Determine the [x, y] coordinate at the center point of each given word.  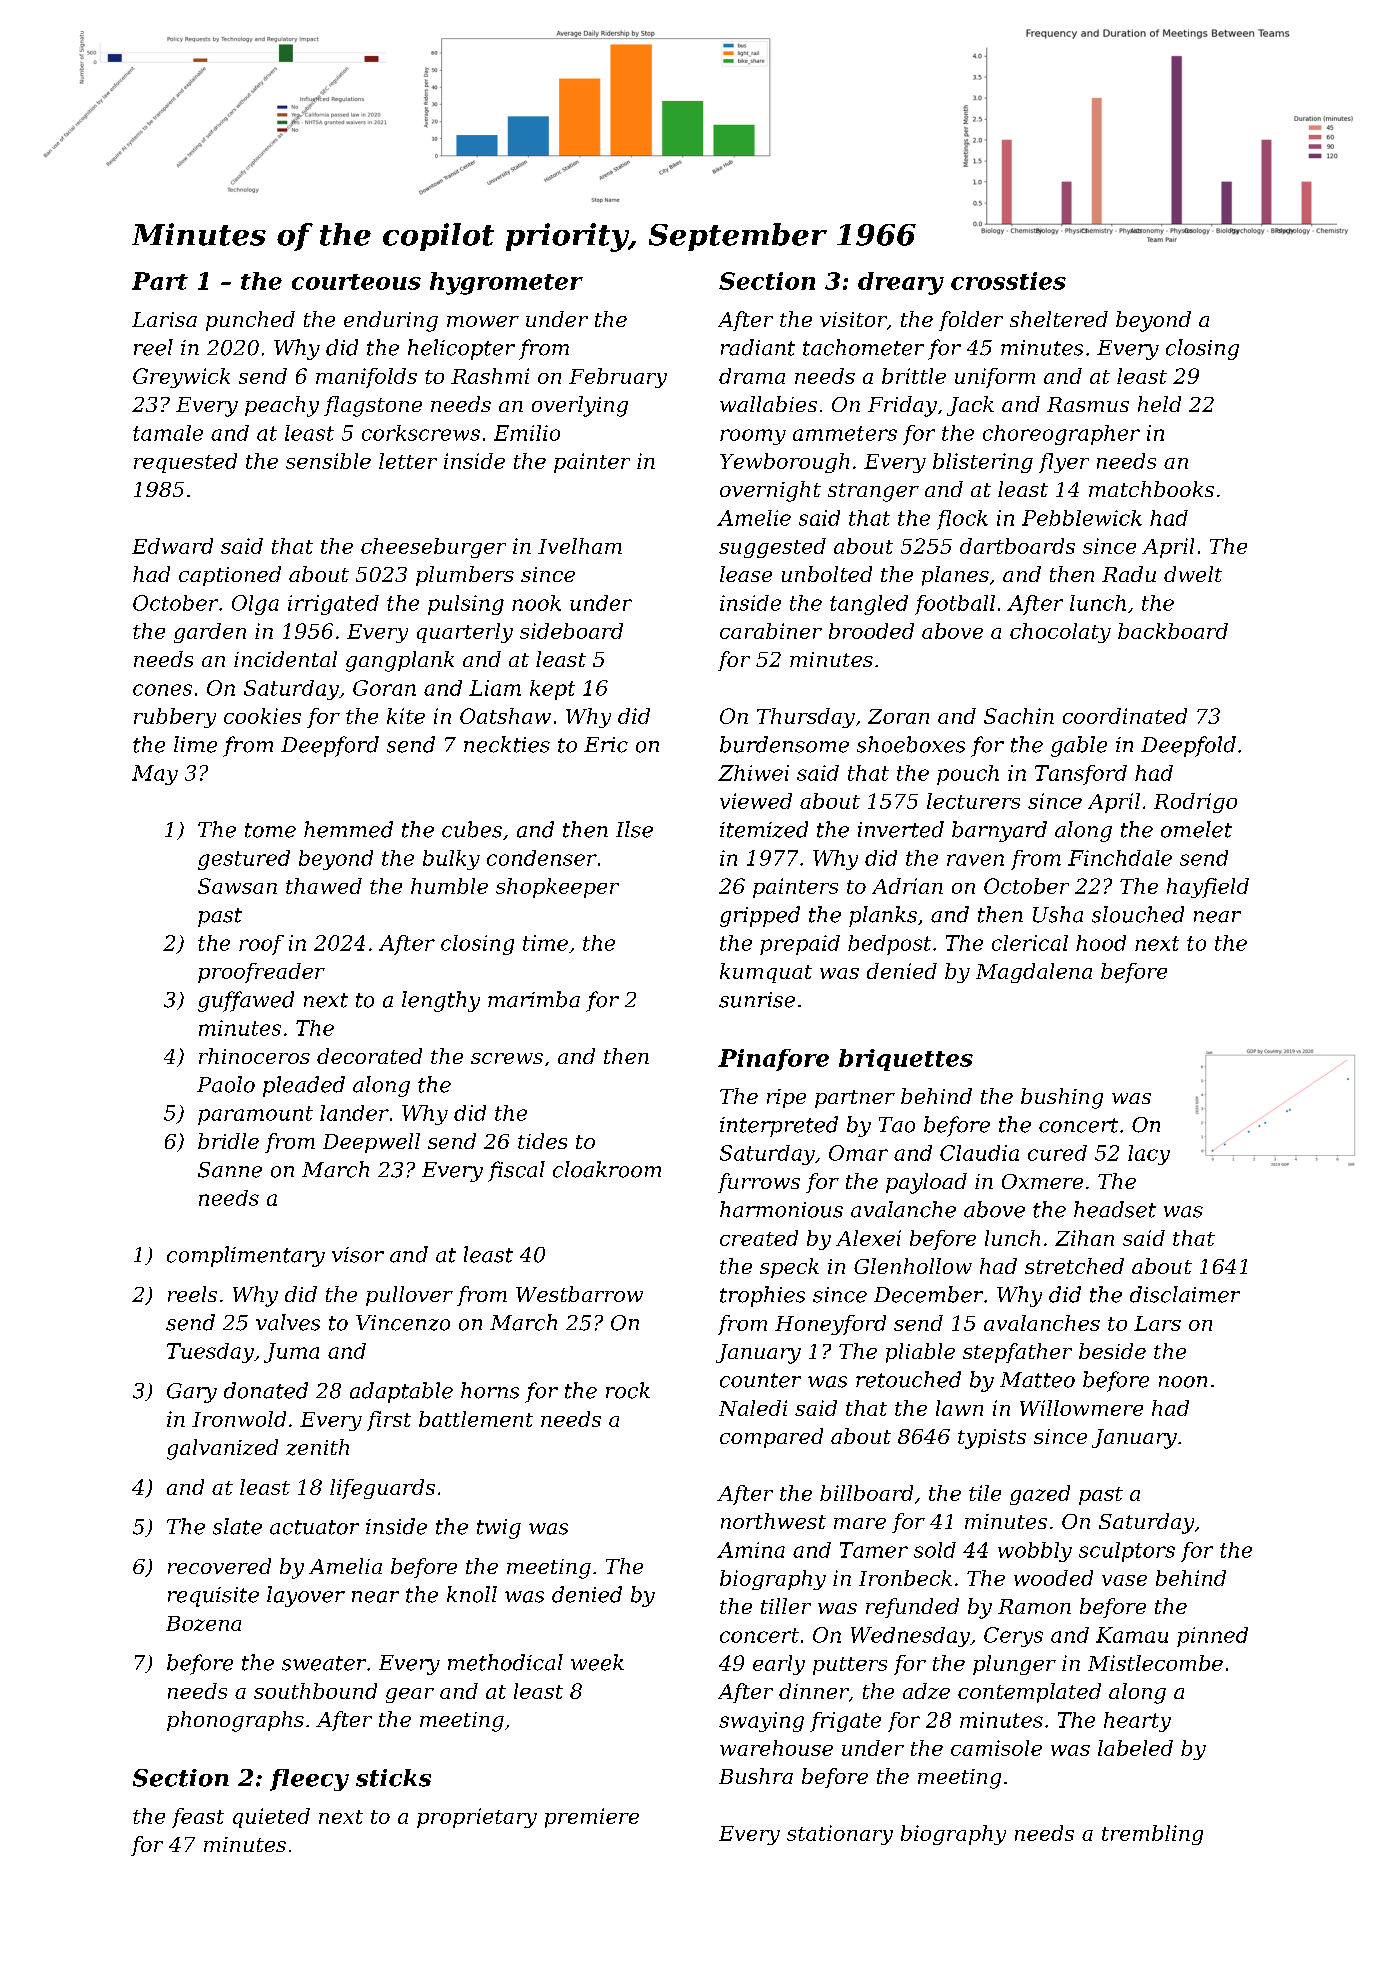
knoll [472, 1594]
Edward [172, 546]
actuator [314, 1527]
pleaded [304, 1086]
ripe [786, 1098]
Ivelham [580, 546]
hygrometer [506, 283]
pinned [1212, 1637]
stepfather [1017, 1353]
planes [955, 576]
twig [499, 1529]
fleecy [309, 1780]
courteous [356, 282]
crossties [1008, 281]
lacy [1149, 1155]
